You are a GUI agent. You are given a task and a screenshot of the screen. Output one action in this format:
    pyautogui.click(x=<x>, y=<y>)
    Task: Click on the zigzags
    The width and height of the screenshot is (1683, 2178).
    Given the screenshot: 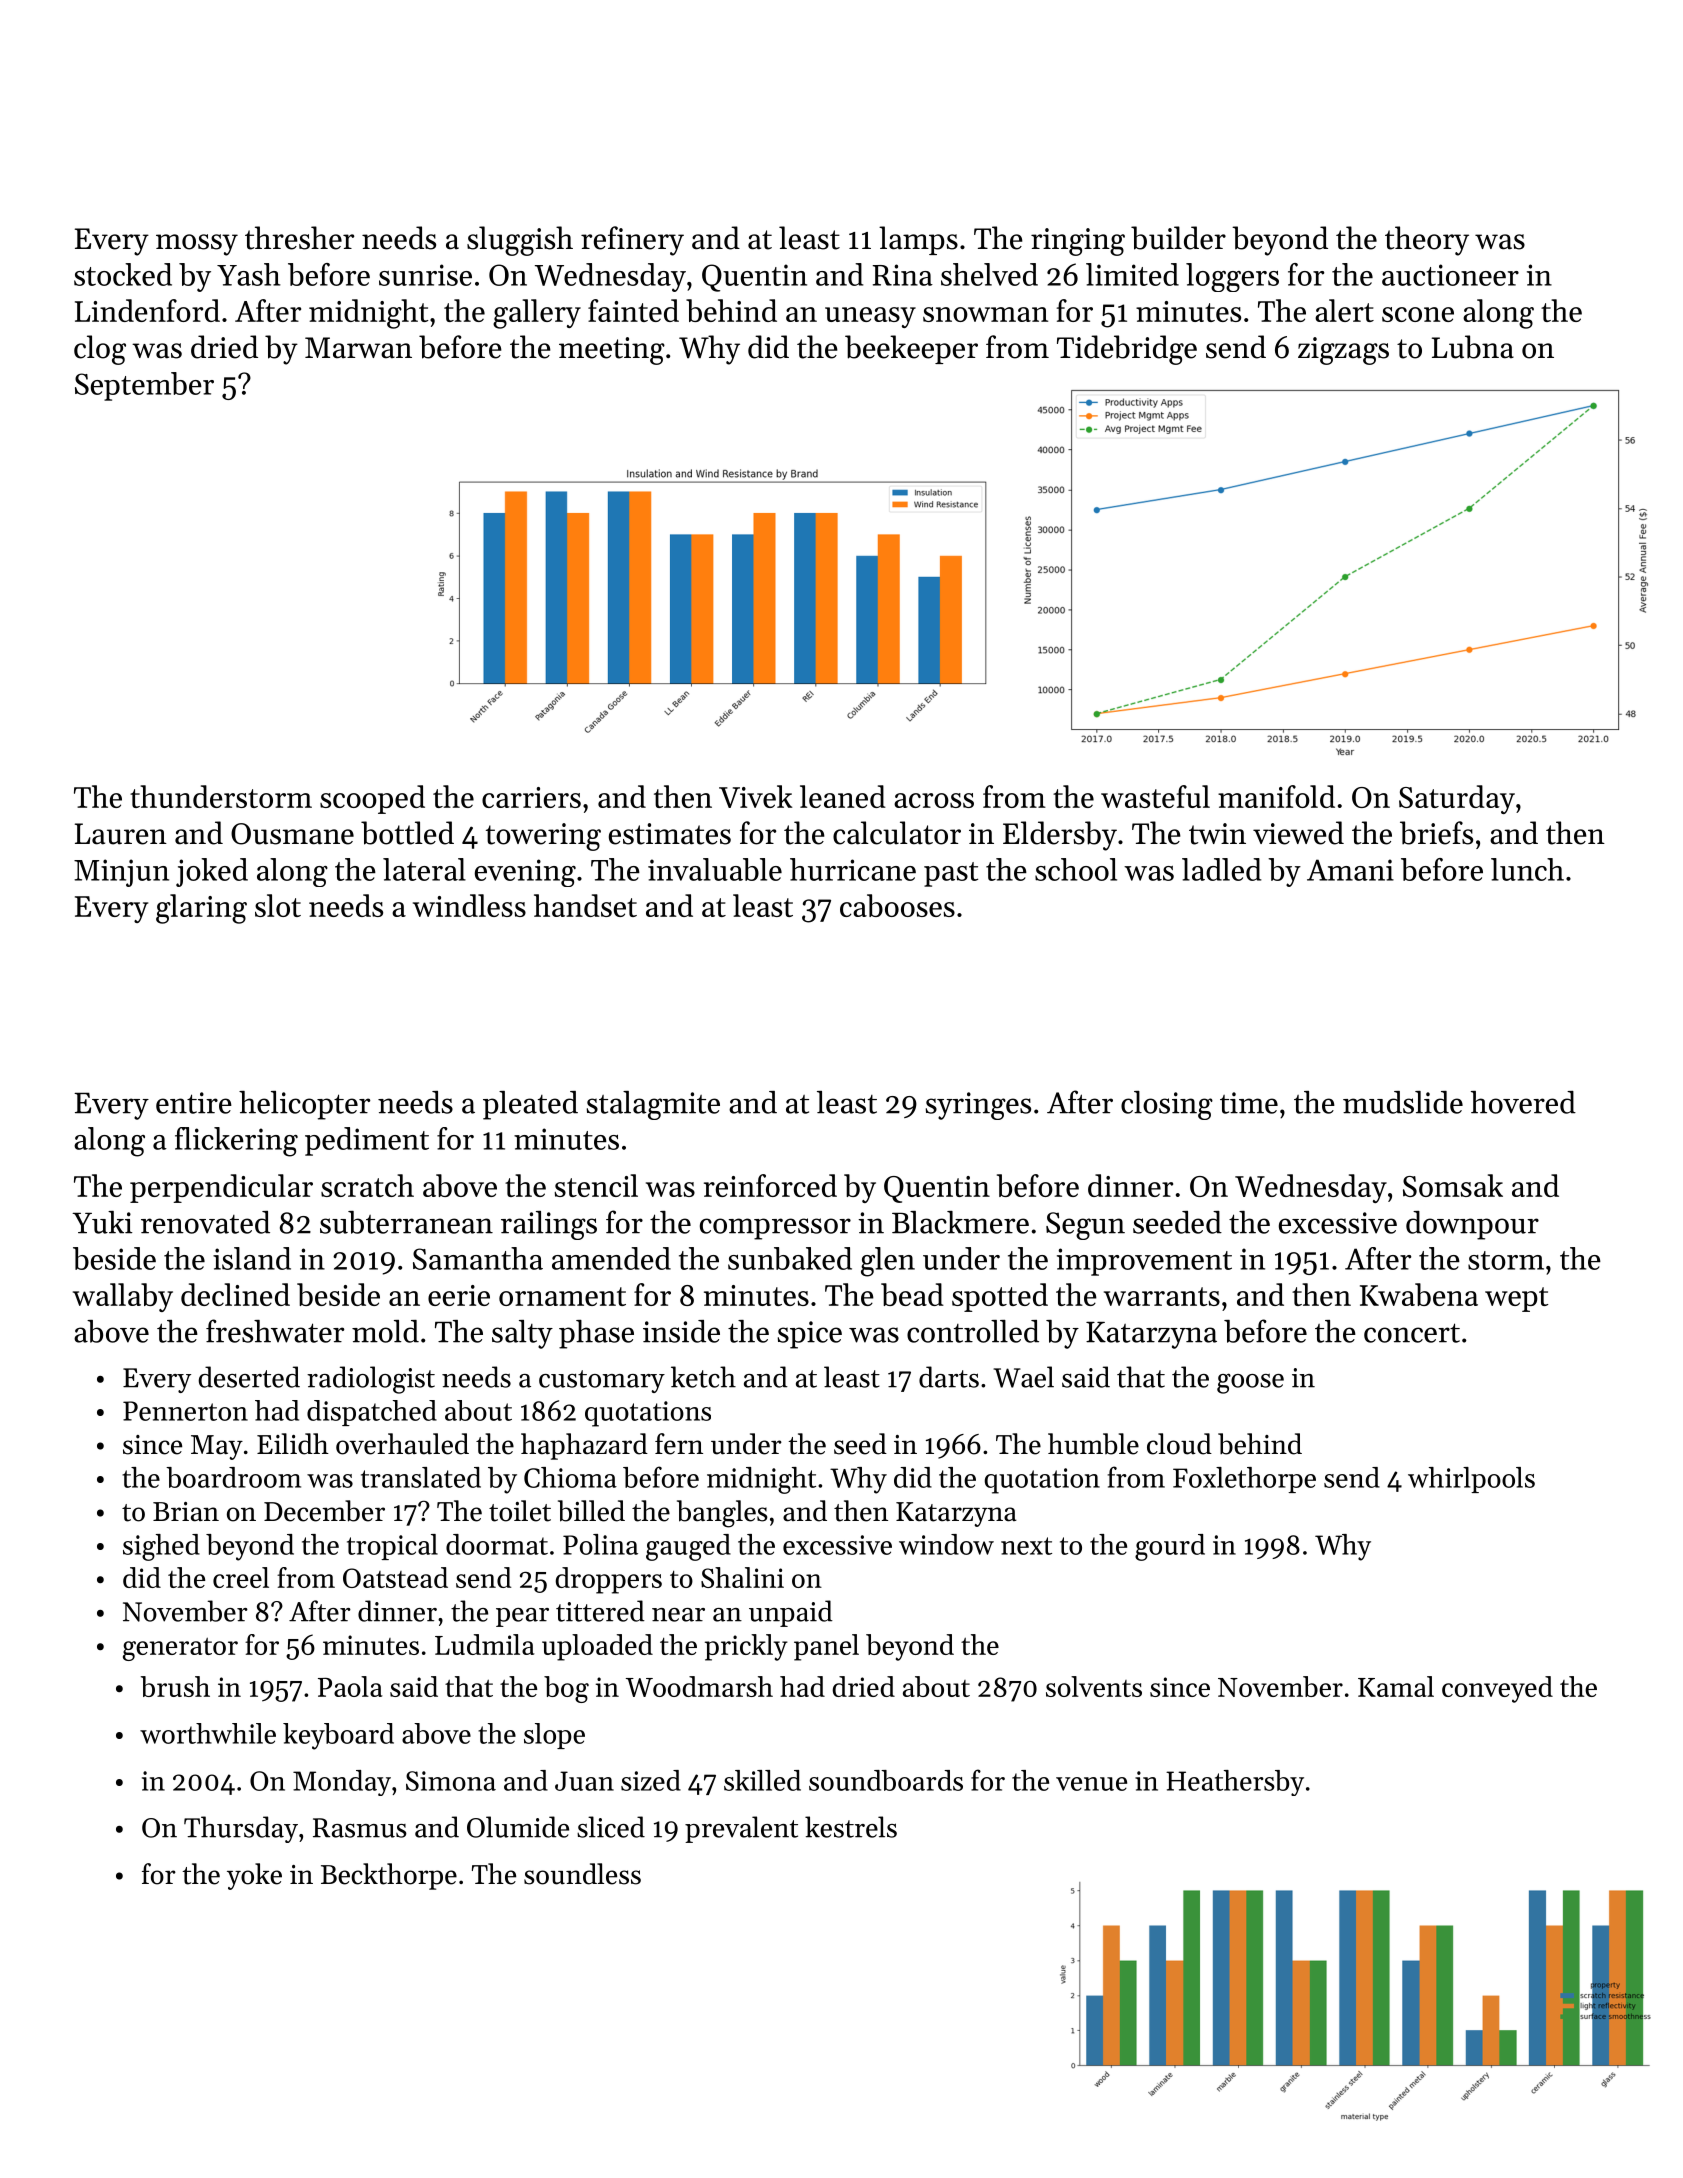 What is the action you would take?
    pyautogui.click(x=1343, y=351)
